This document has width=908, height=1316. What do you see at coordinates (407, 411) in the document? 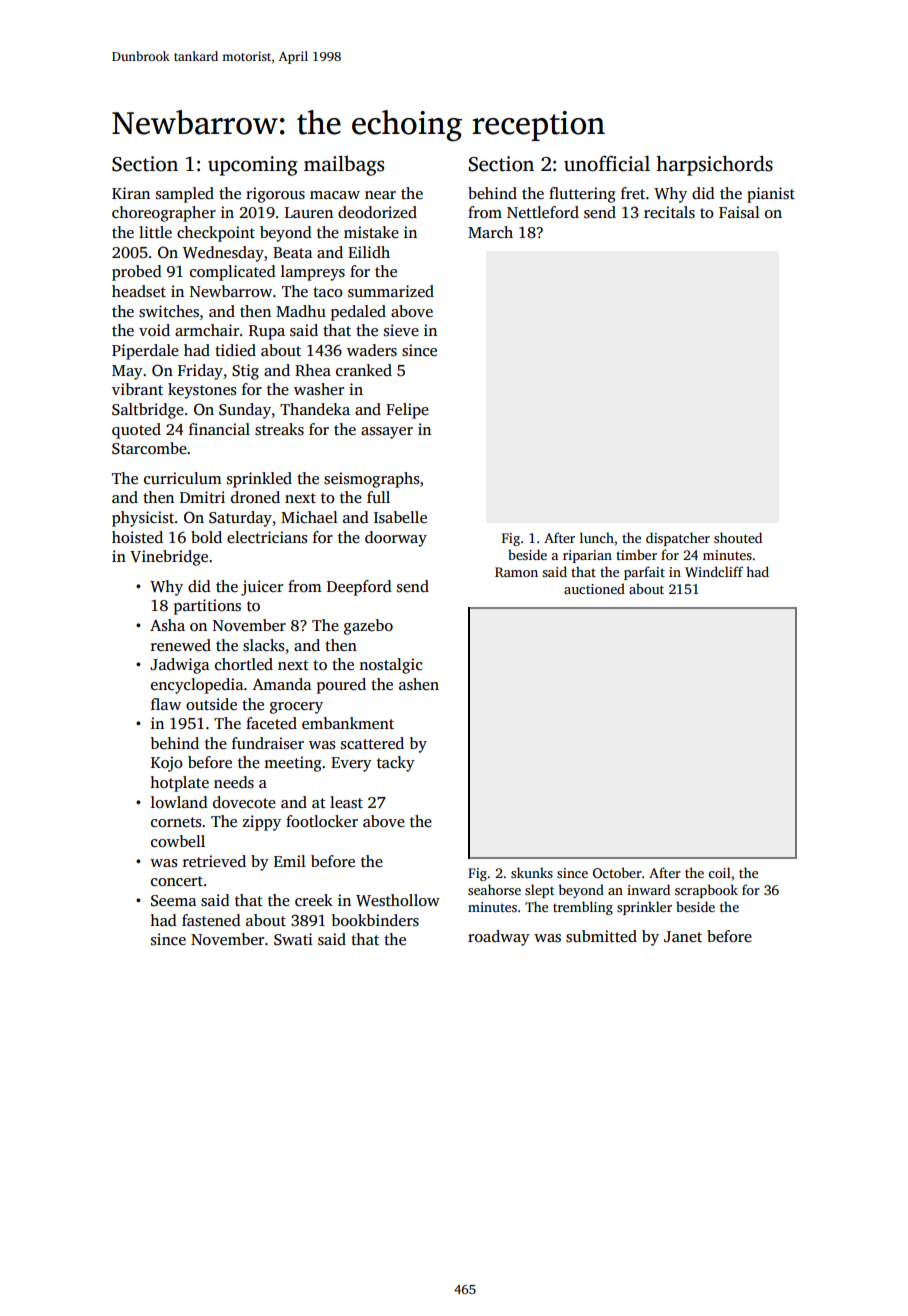
I see `Felipe` at bounding box center [407, 411].
